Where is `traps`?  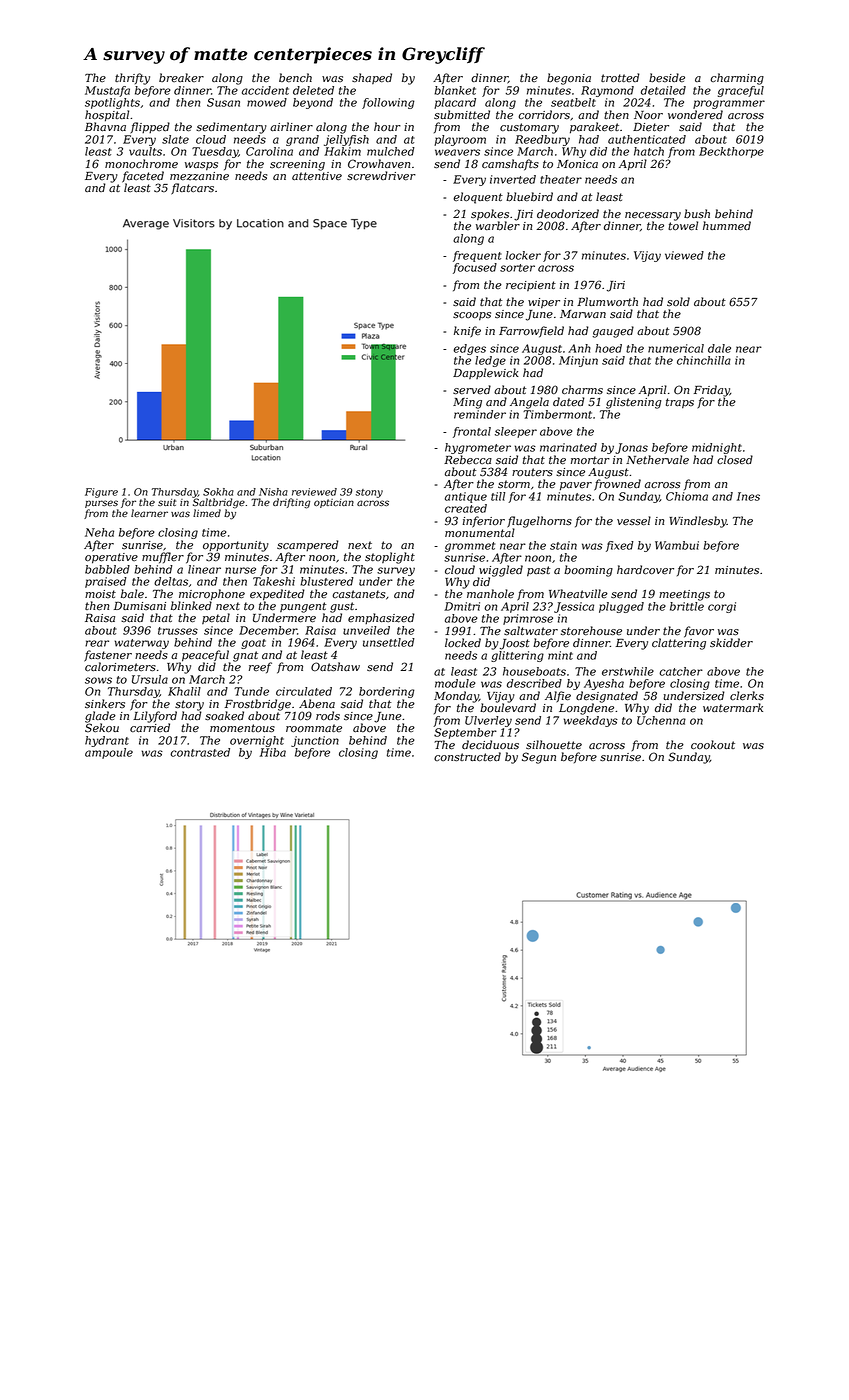
traps is located at coordinates (680, 403).
